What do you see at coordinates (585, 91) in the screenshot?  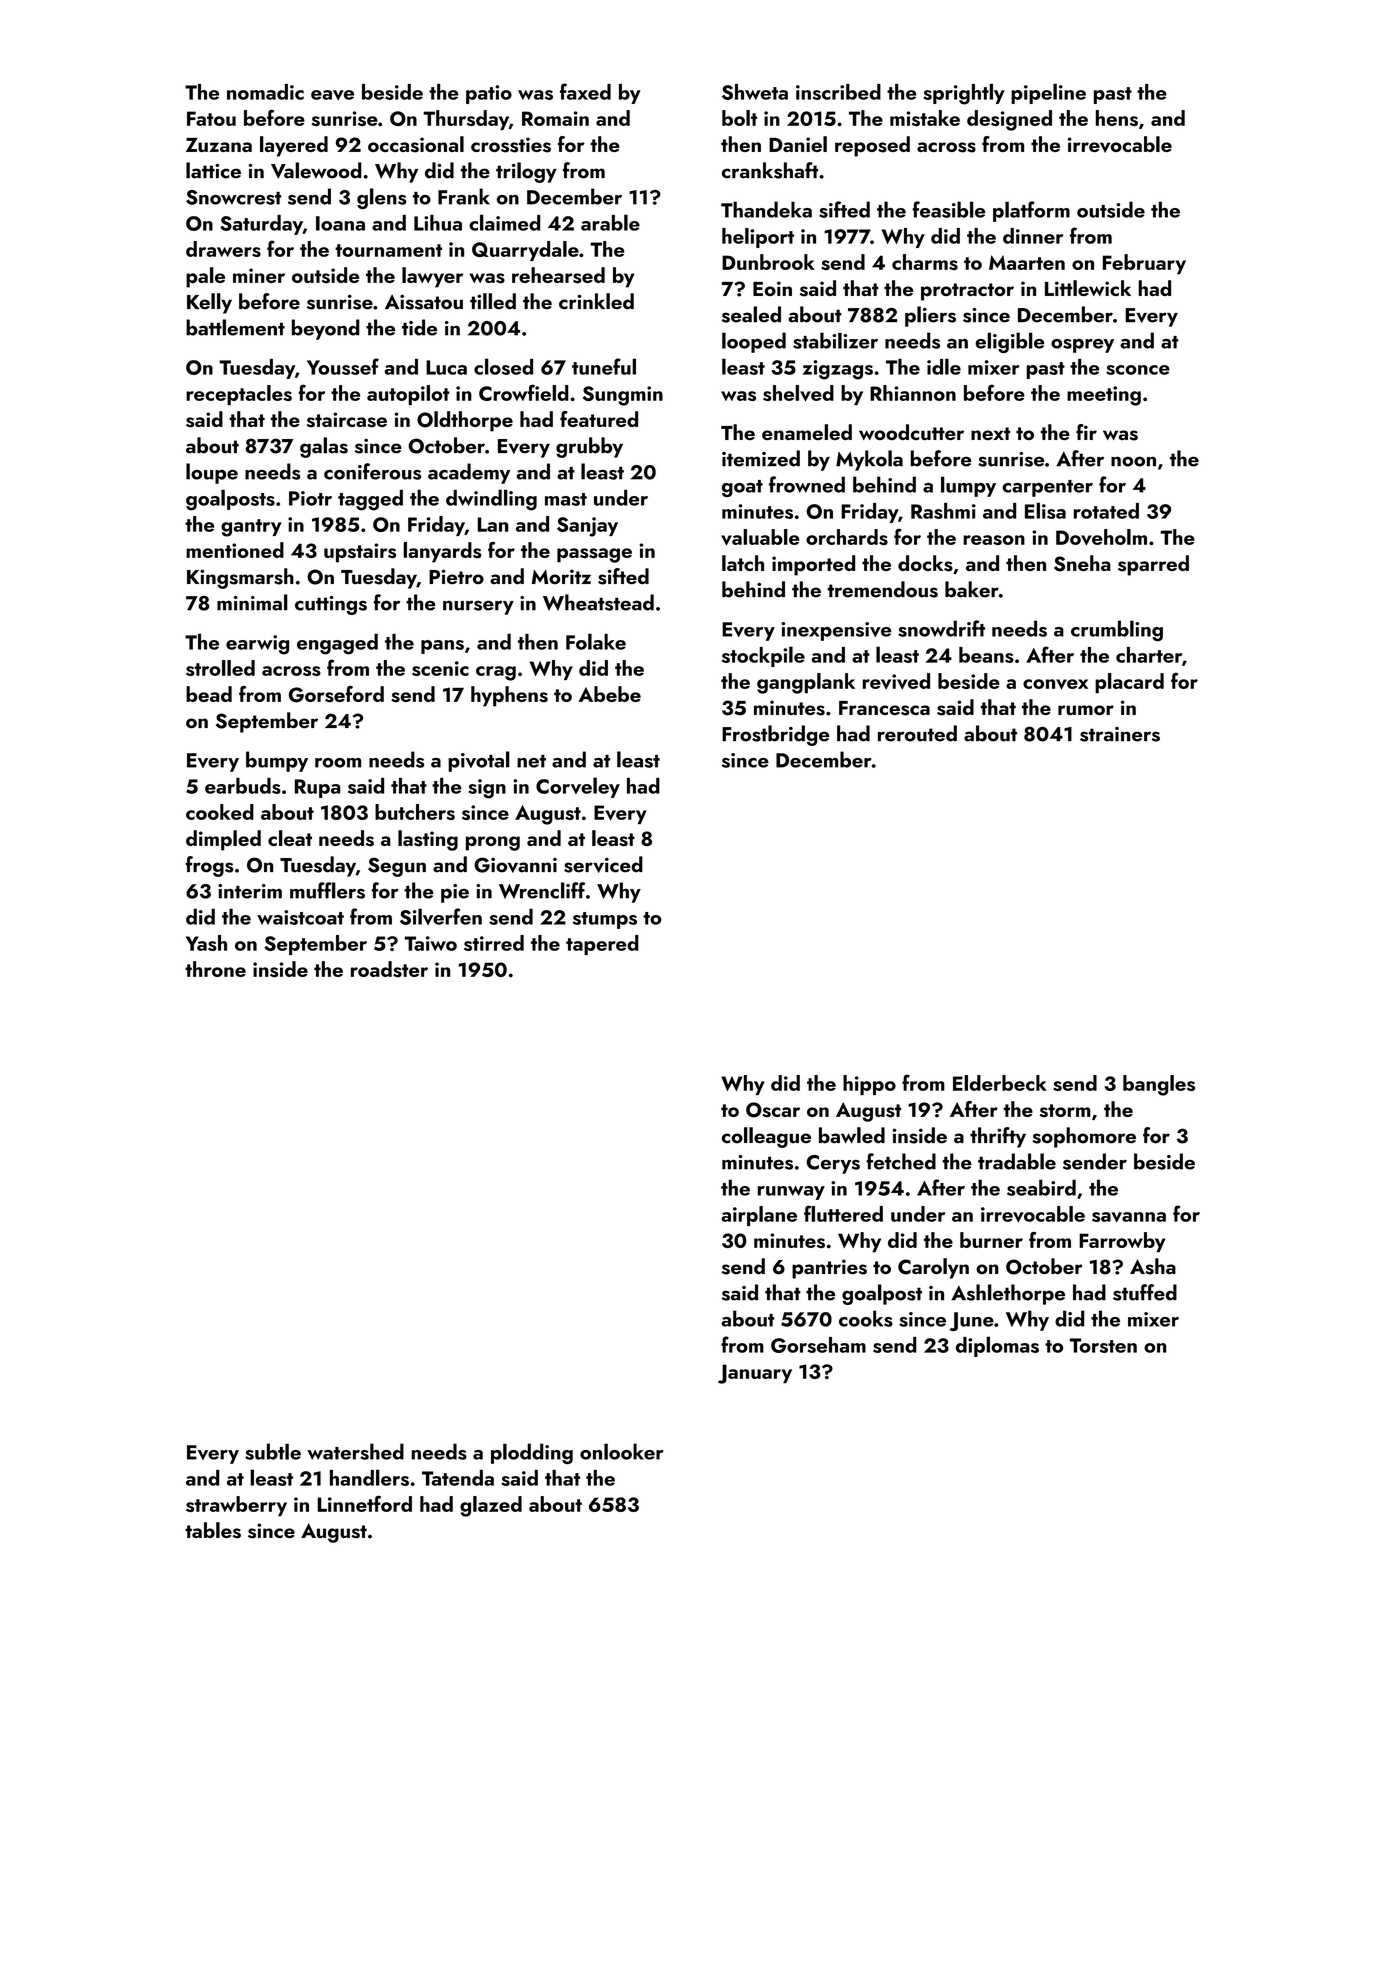 I see `faxed` at bounding box center [585, 91].
